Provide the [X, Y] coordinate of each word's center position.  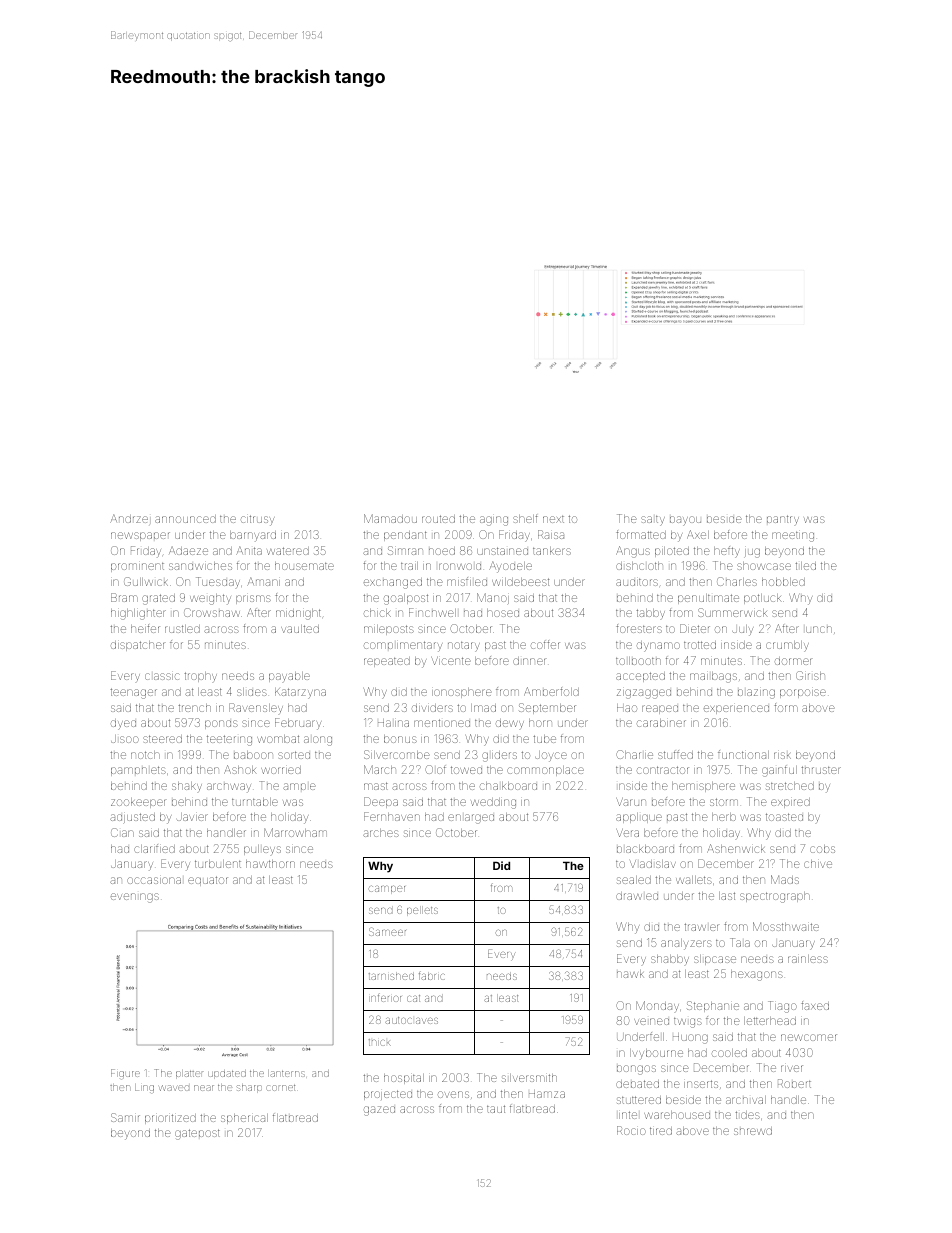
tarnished [391, 976]
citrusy [257, 520]
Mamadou [390, 518]
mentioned [442, 723]
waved [174, 1088]
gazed [379, 1111]
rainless [808, 959]
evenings [135, 898]
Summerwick [732, 612]
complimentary [403, 646]
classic [162, 676]
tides [747, 1115]
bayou [685, 521]
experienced [736, 709]
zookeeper [138, 803]
